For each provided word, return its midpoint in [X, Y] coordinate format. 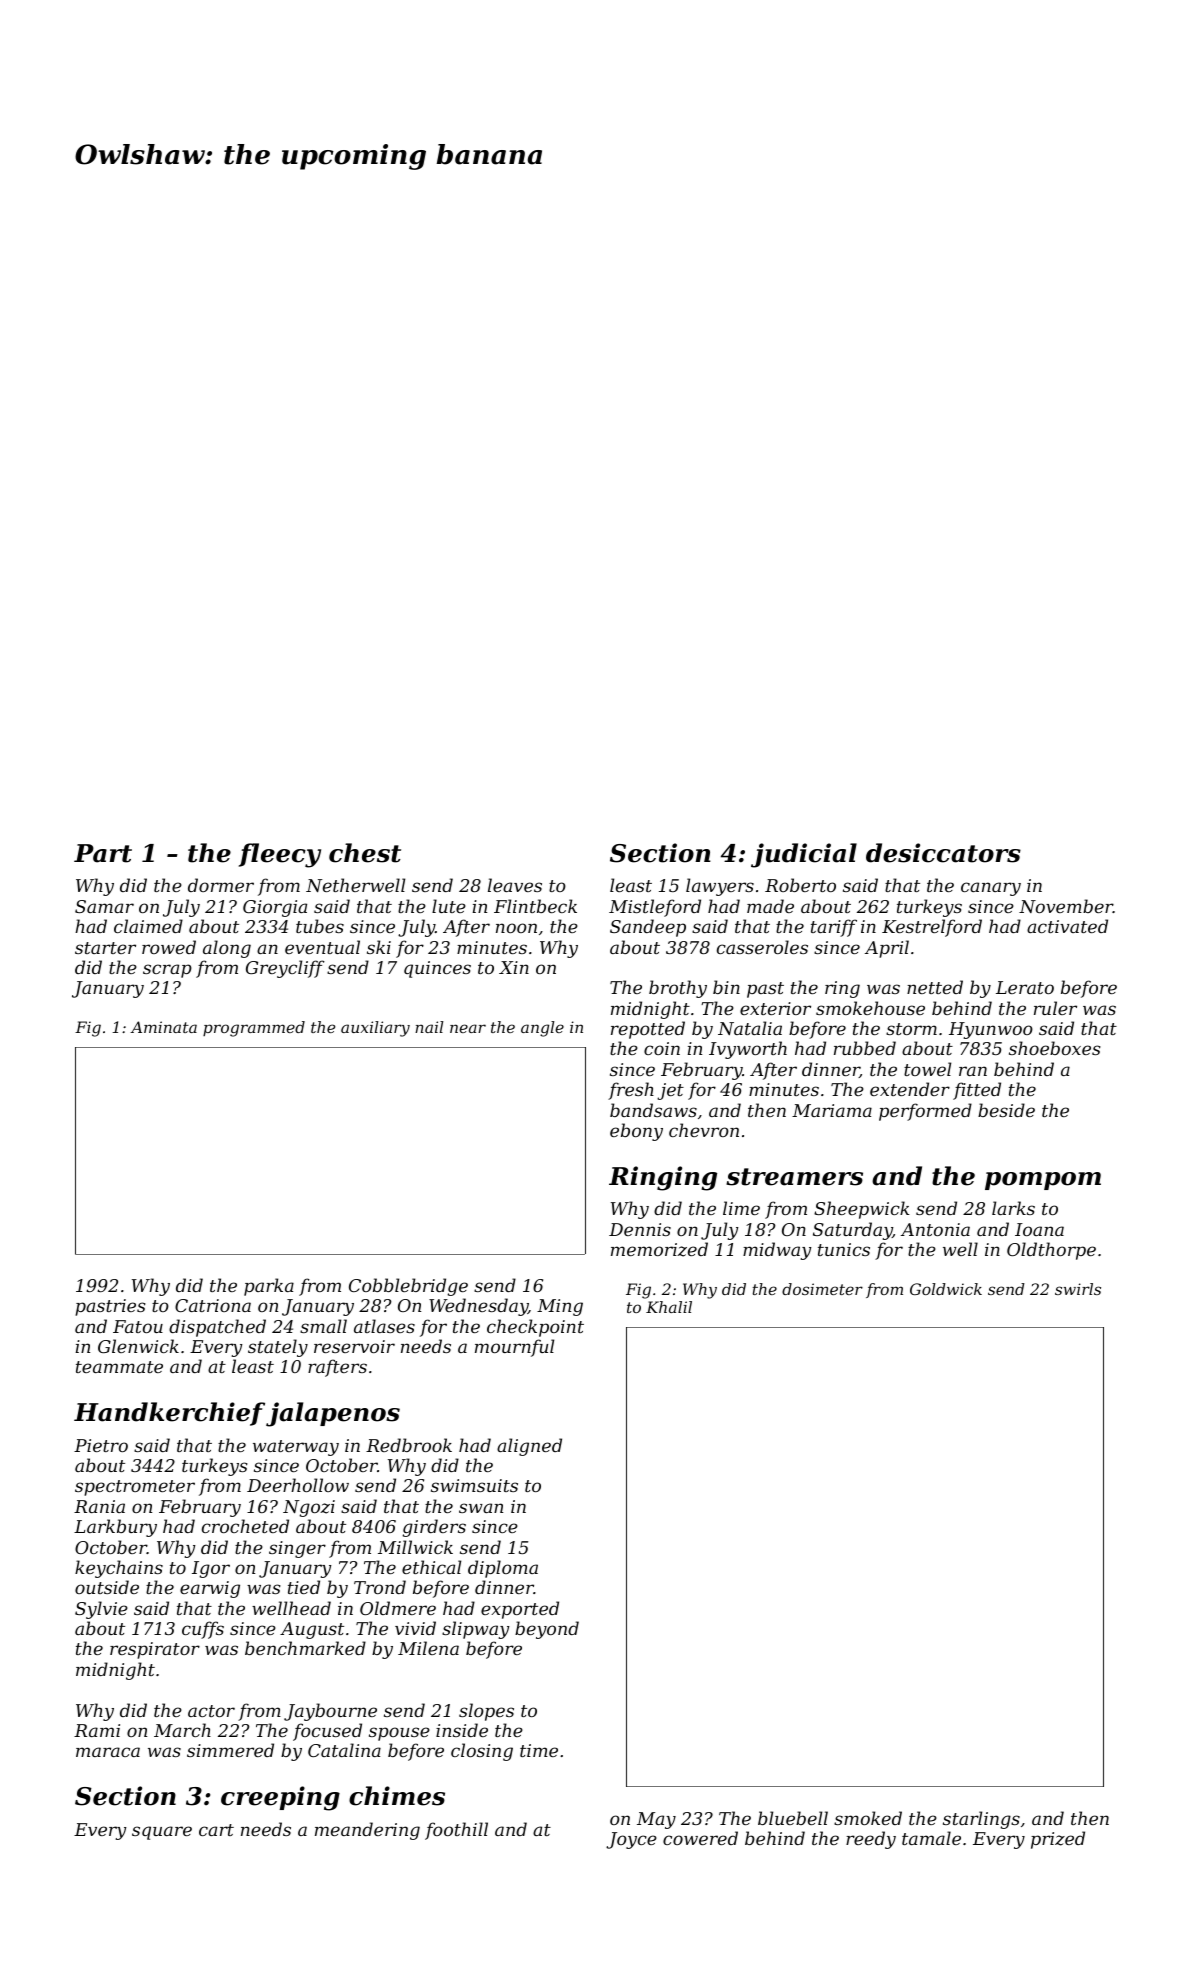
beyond [547, 1630]
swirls [1078, 1289]
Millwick [415, 1547]
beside [1006, 1110]
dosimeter [822, 1289]
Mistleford [655, 908]
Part [103, 853]
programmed [254, 1029]
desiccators [943, 853]
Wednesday [478, 1307]
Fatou [138, 1326]
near [468, 1028]
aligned [529, 1447]
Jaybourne [330, 1712]
